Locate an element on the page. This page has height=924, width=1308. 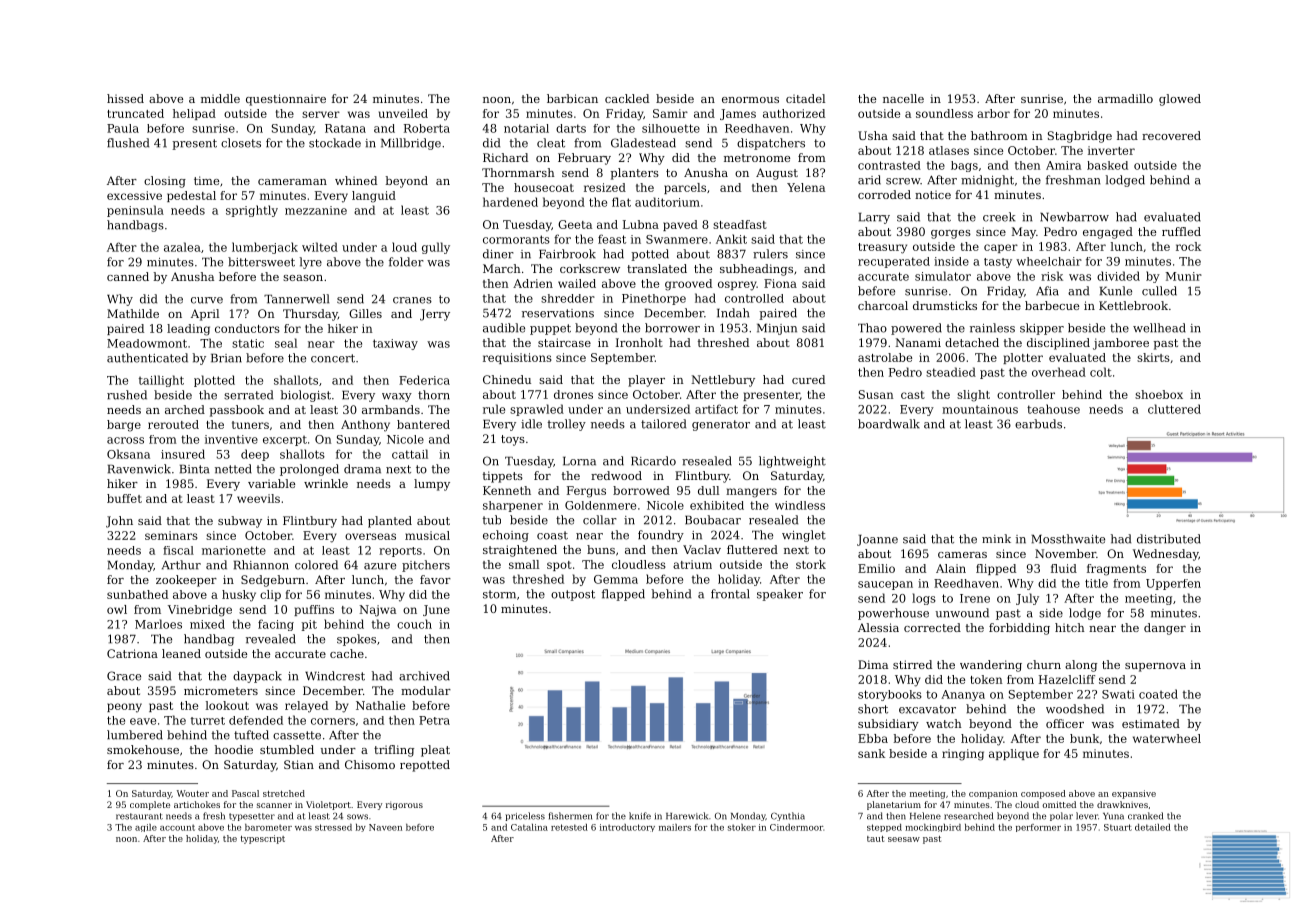
taxiway is located at coordinates (395, 344).
